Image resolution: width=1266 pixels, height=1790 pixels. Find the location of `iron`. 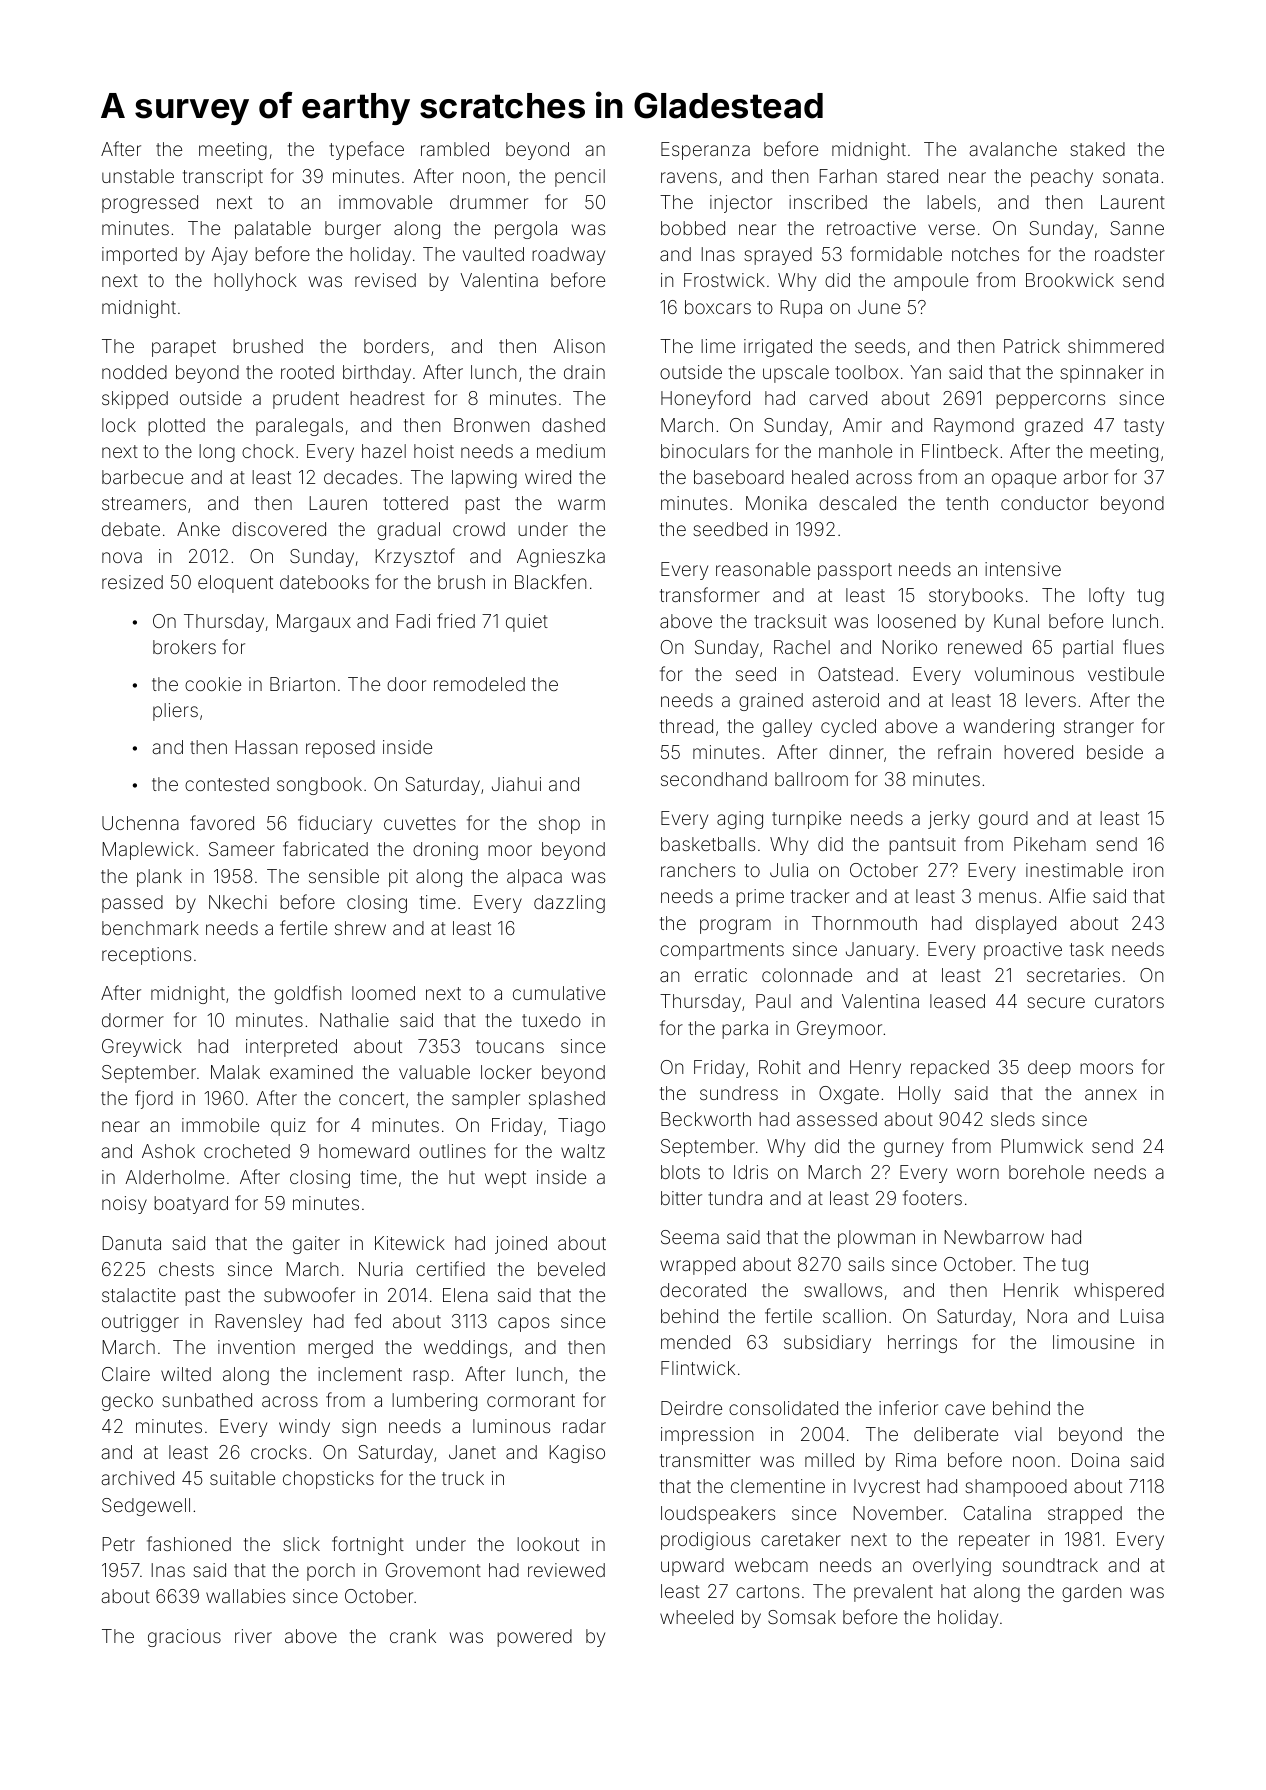

iron is located at coordinates (1148, 870).
